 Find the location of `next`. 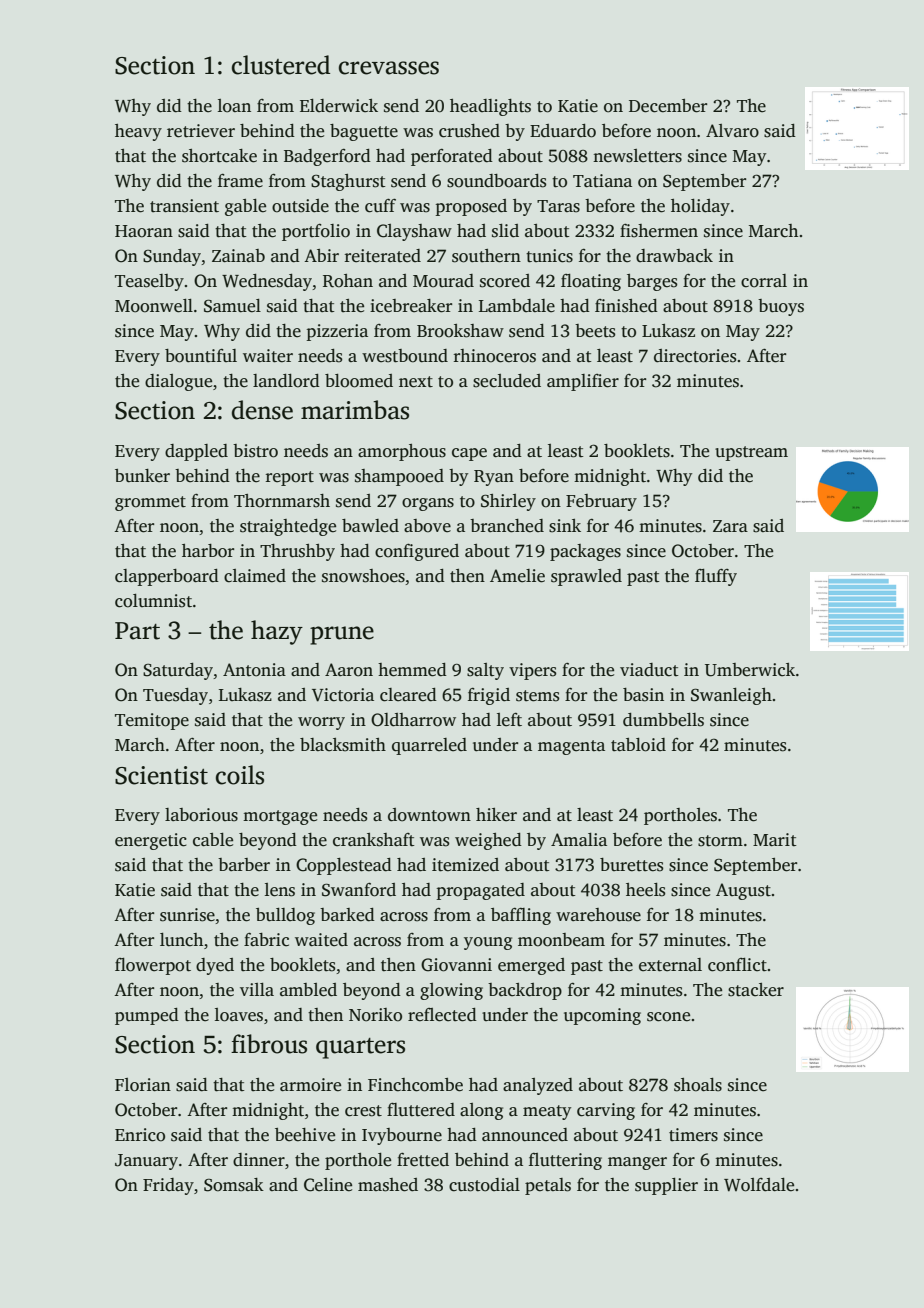

next is located at coordinates (416, 382).
